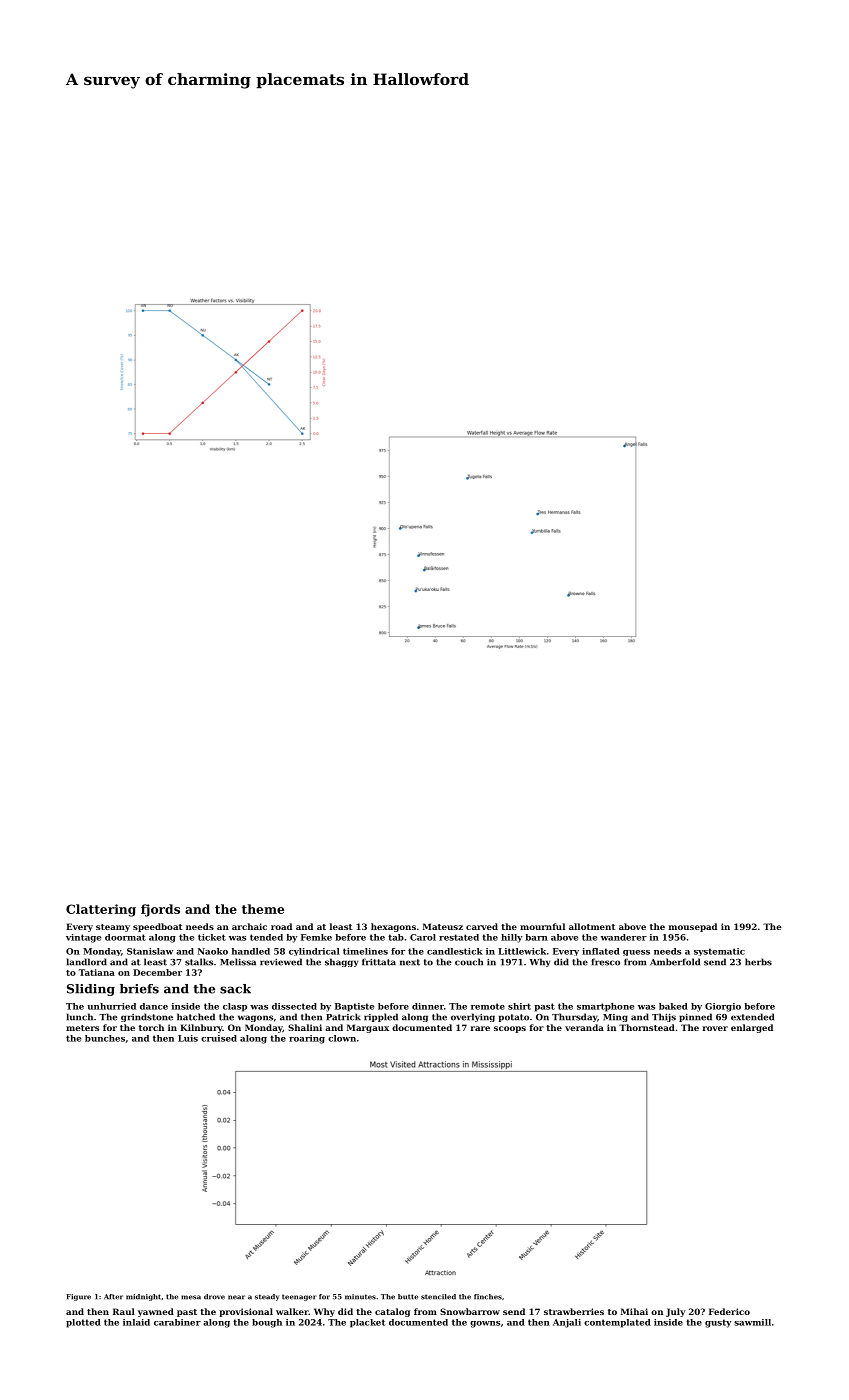 The height and width of the document is (1400, 849). What do you see at coordinates (488, 1297) in the document?
I see `finches` at bounding box center [488, 1297].
